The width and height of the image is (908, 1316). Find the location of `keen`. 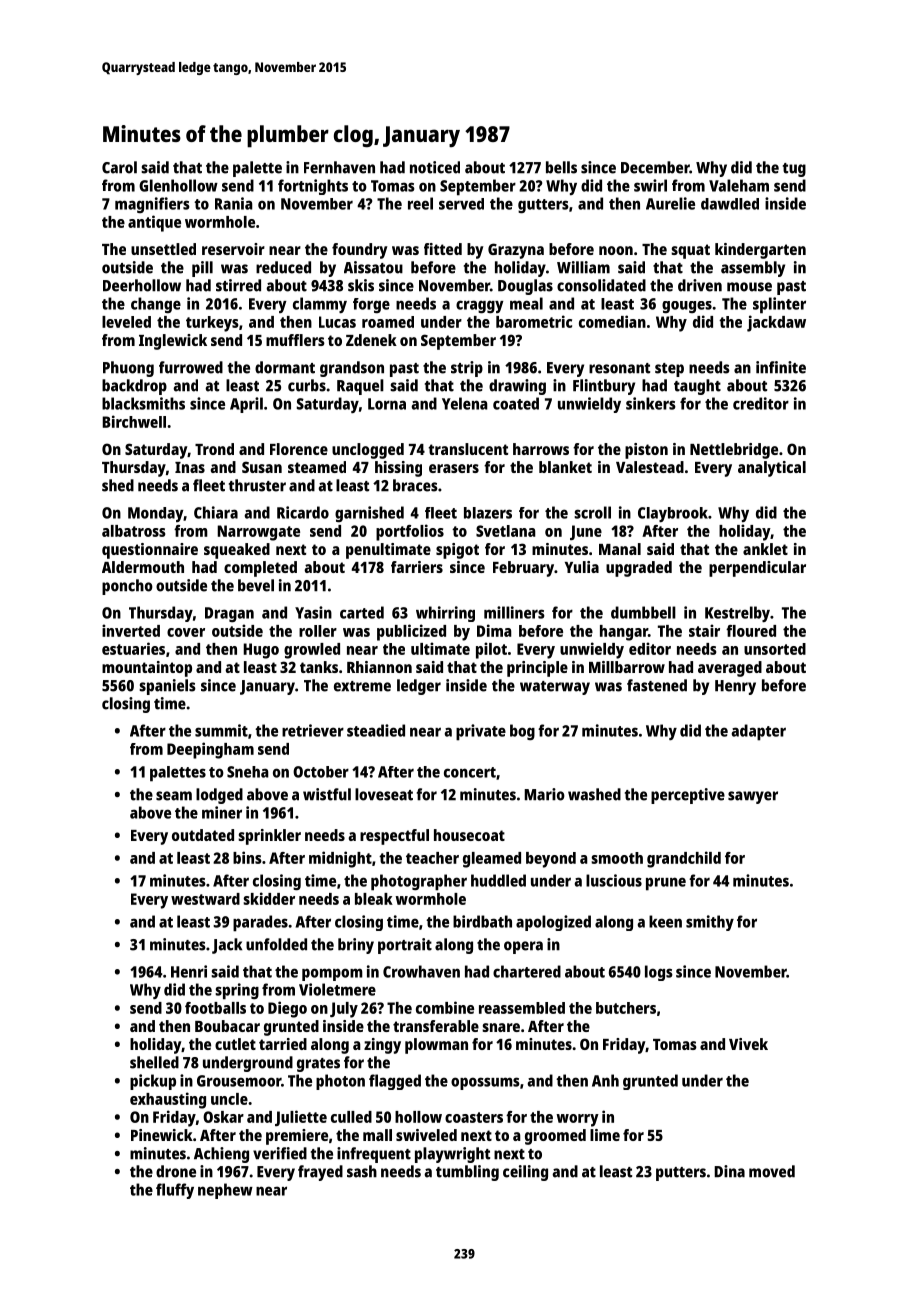

keen is located at coordinates (665, 921).
